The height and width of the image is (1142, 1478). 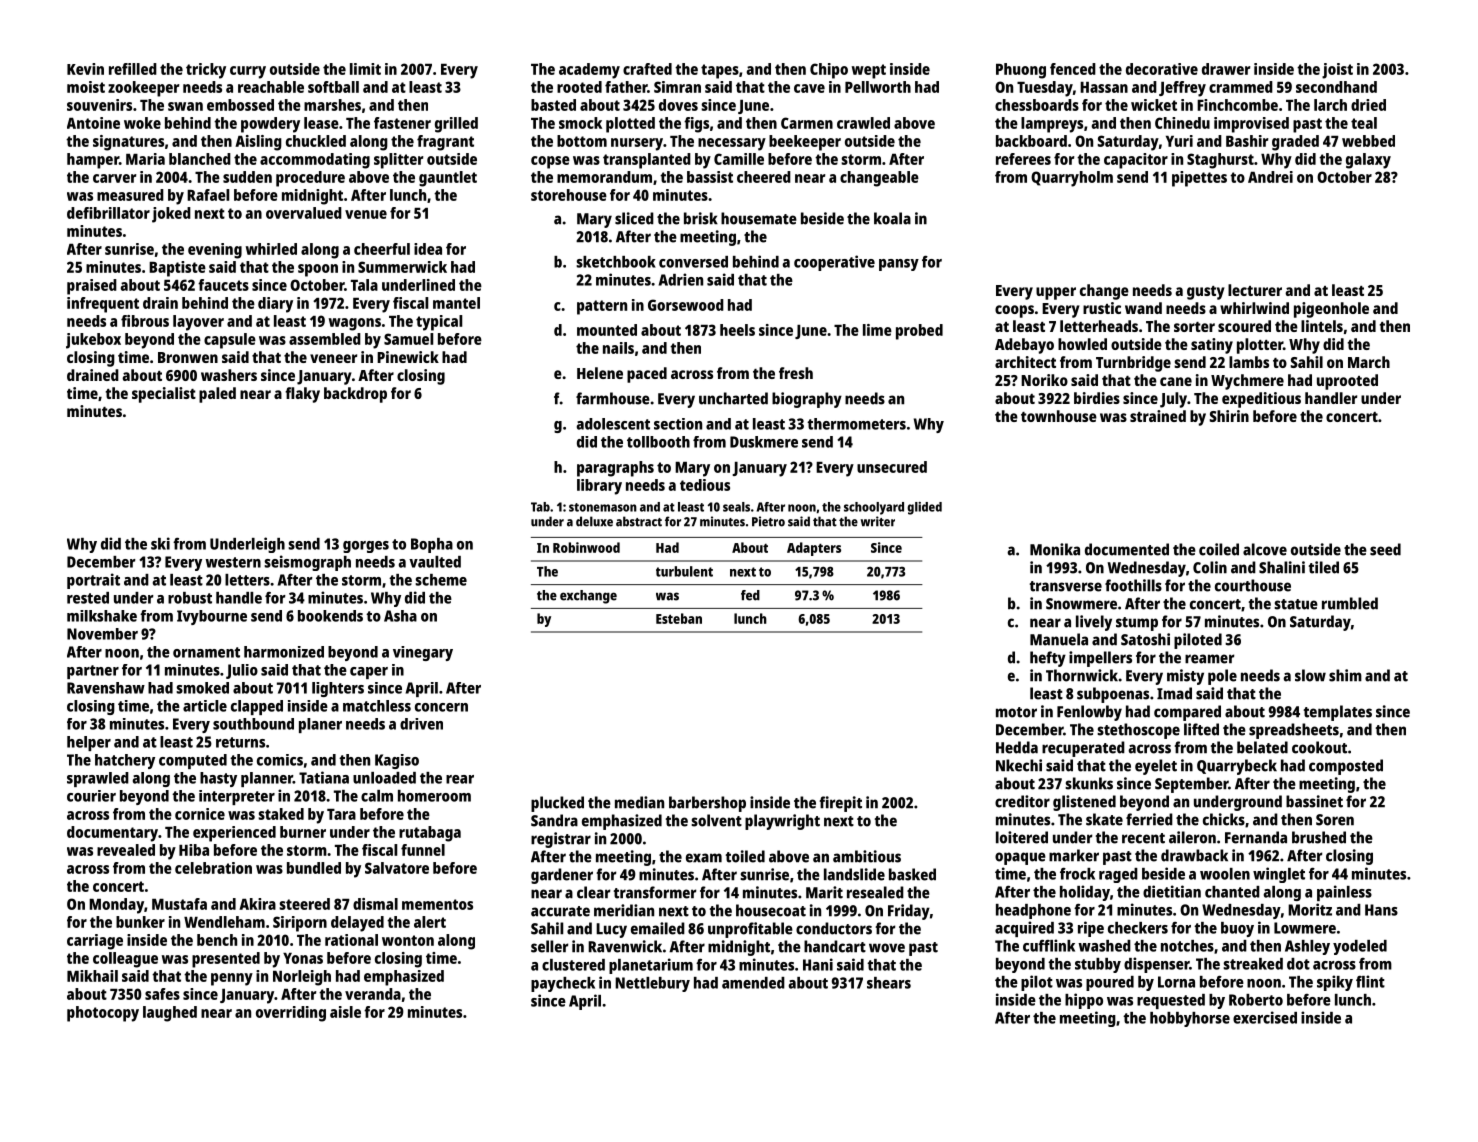 What do you see at coordinates (1190, 1019) in the image?
I see `hobbyhorse` at bounding box center [1190, 1019].
